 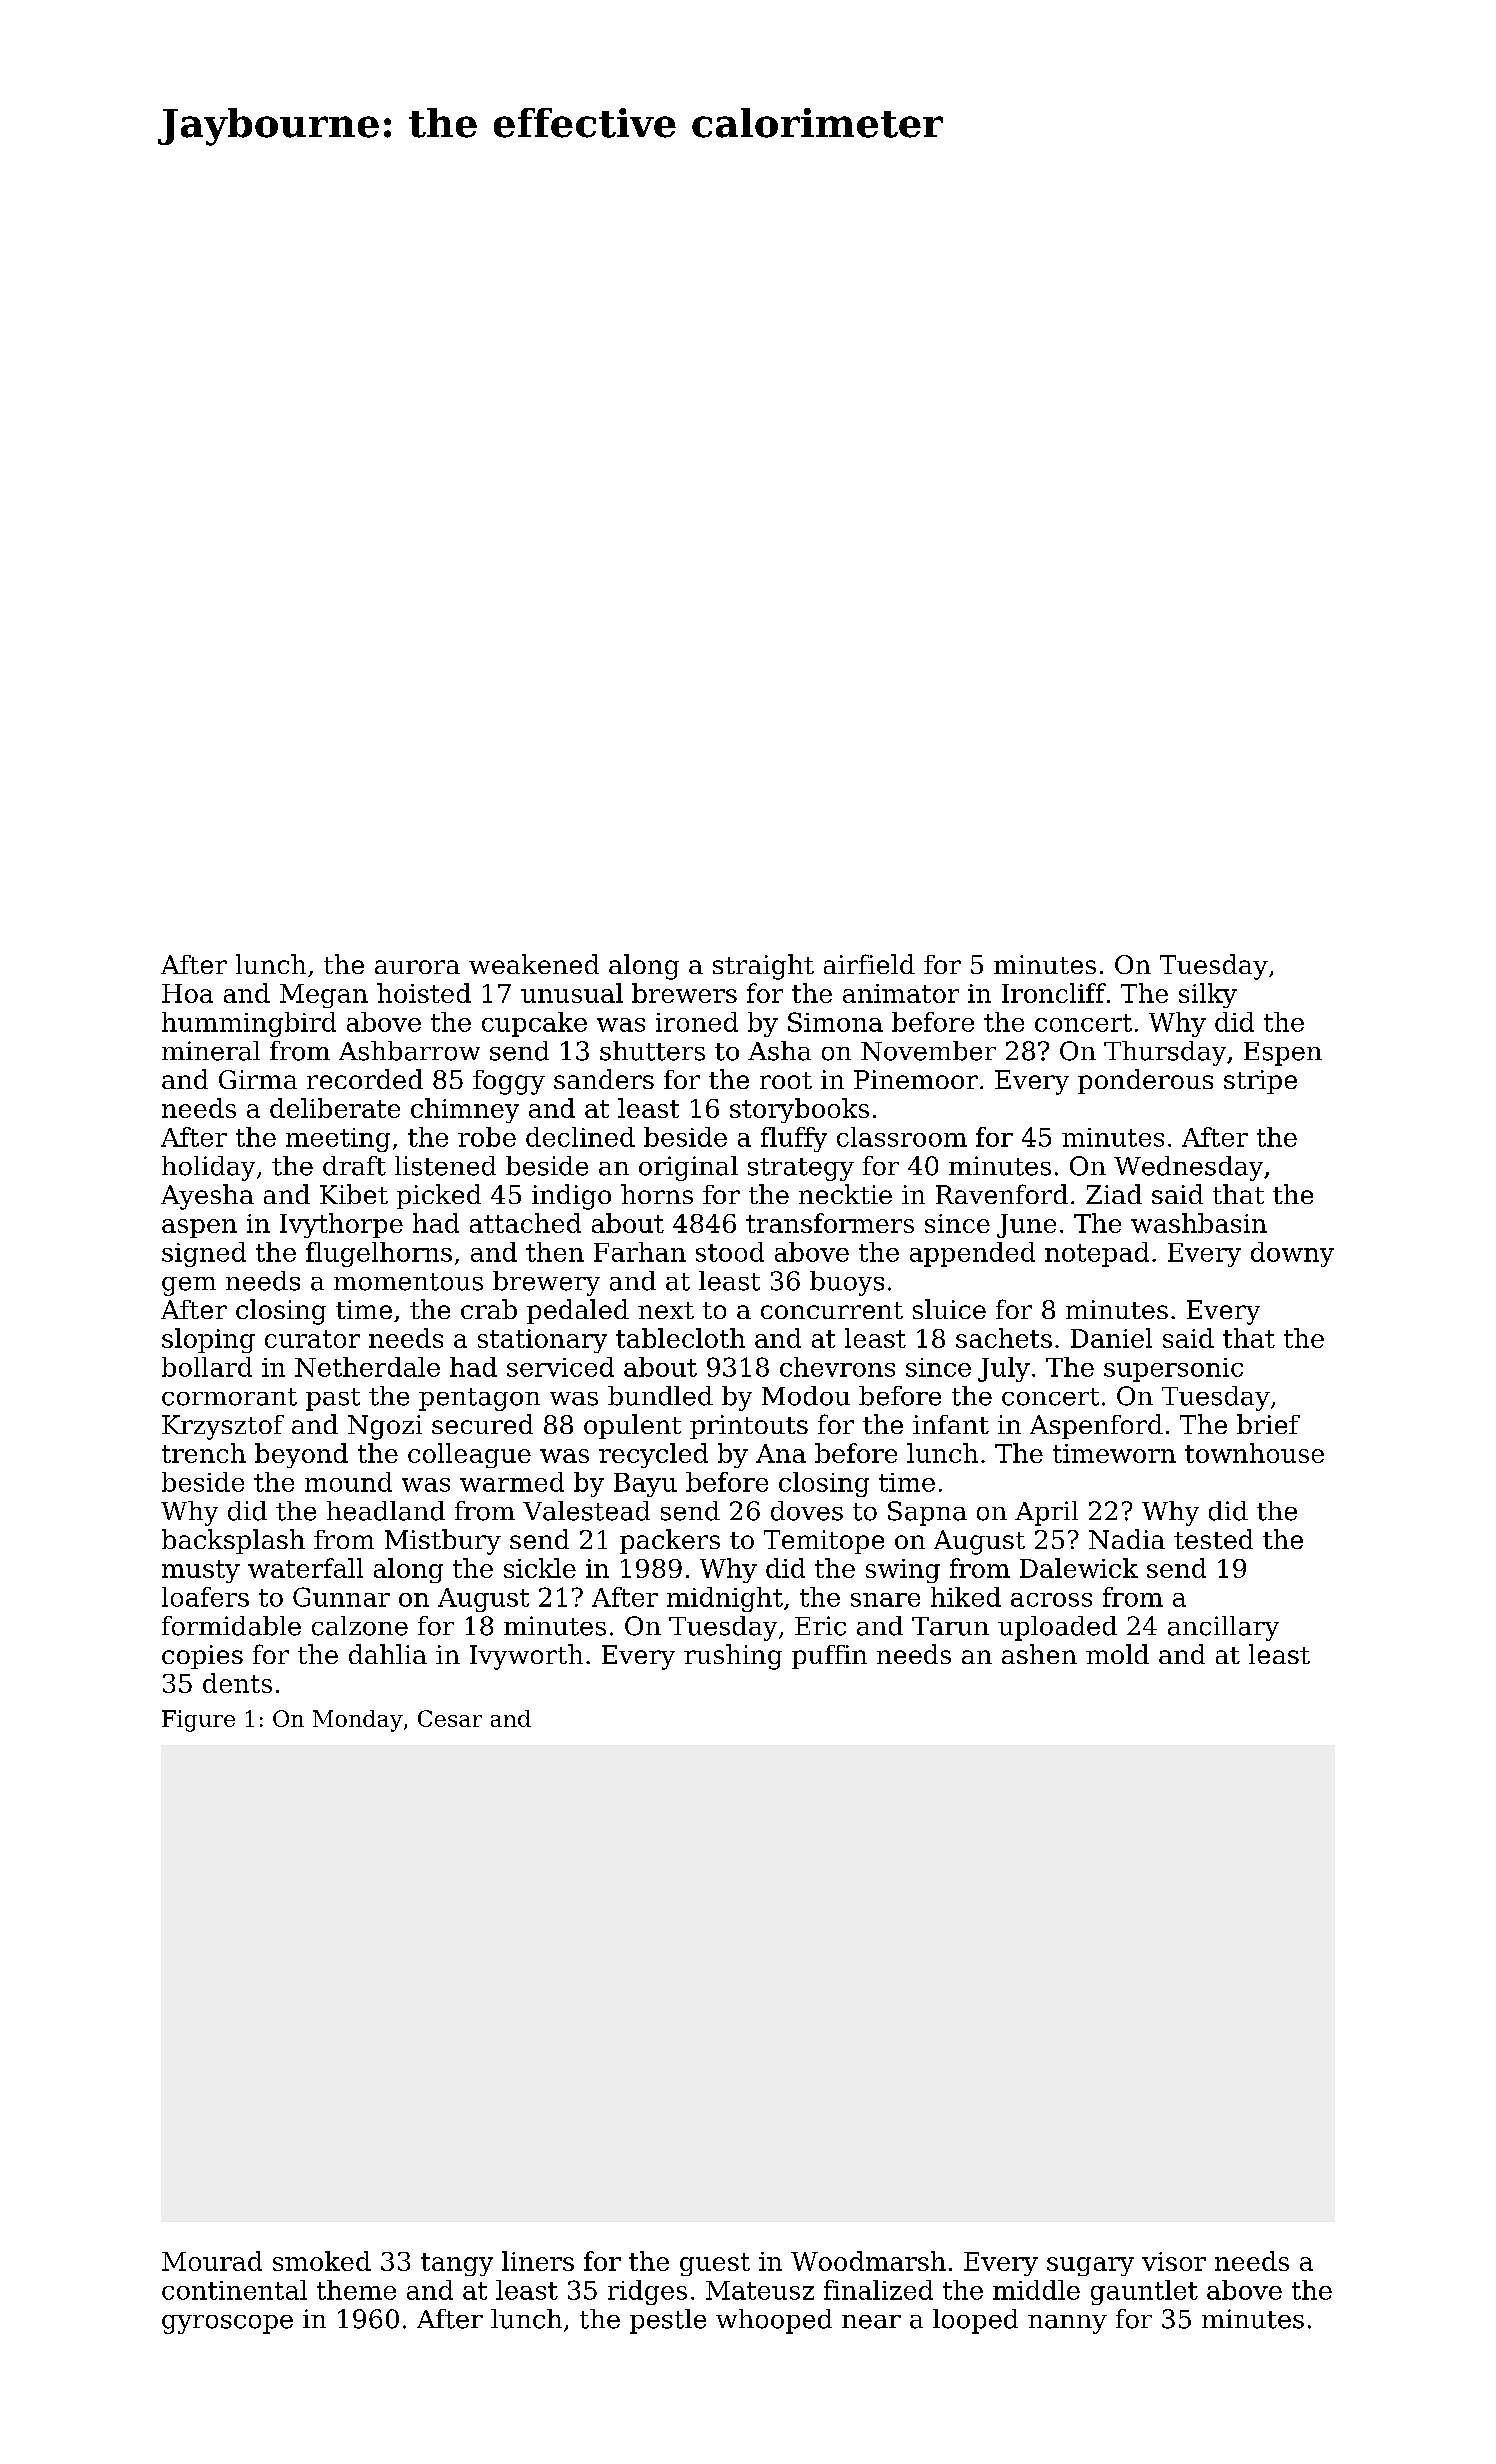 I want to click on guest, so click(x=715, y=2264).
